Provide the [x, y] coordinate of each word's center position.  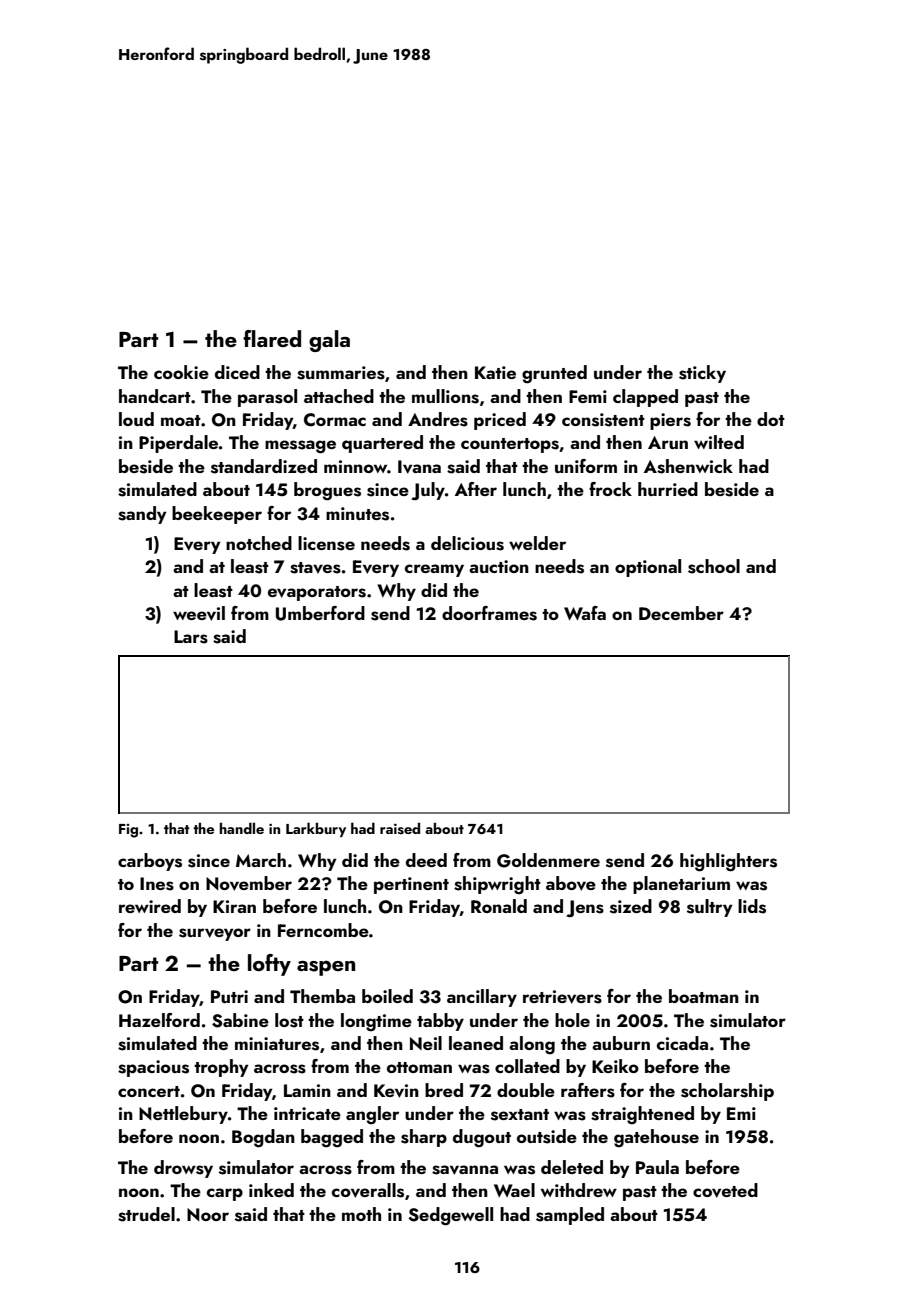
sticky [702, 374]
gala [329, 341]
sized [631, 906]
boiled [387, 996]
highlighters [728, 862]
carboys [150, 862]
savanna [465, 1170]
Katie [495, 372]
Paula [657, 1167]
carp [225, 1194]
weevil [199, 613]
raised [400, 828]
